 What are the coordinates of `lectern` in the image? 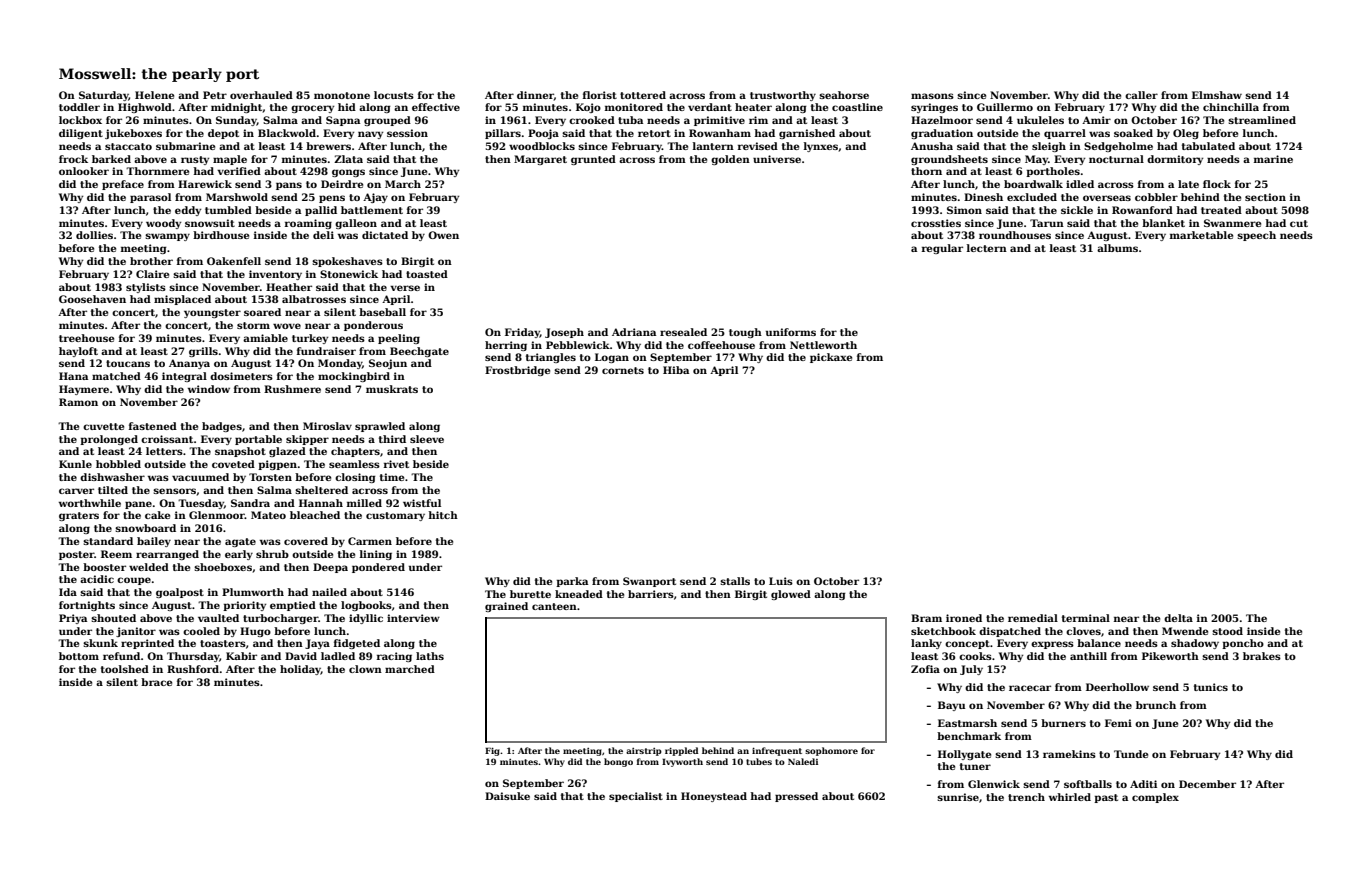 It's located at (987, 248).
